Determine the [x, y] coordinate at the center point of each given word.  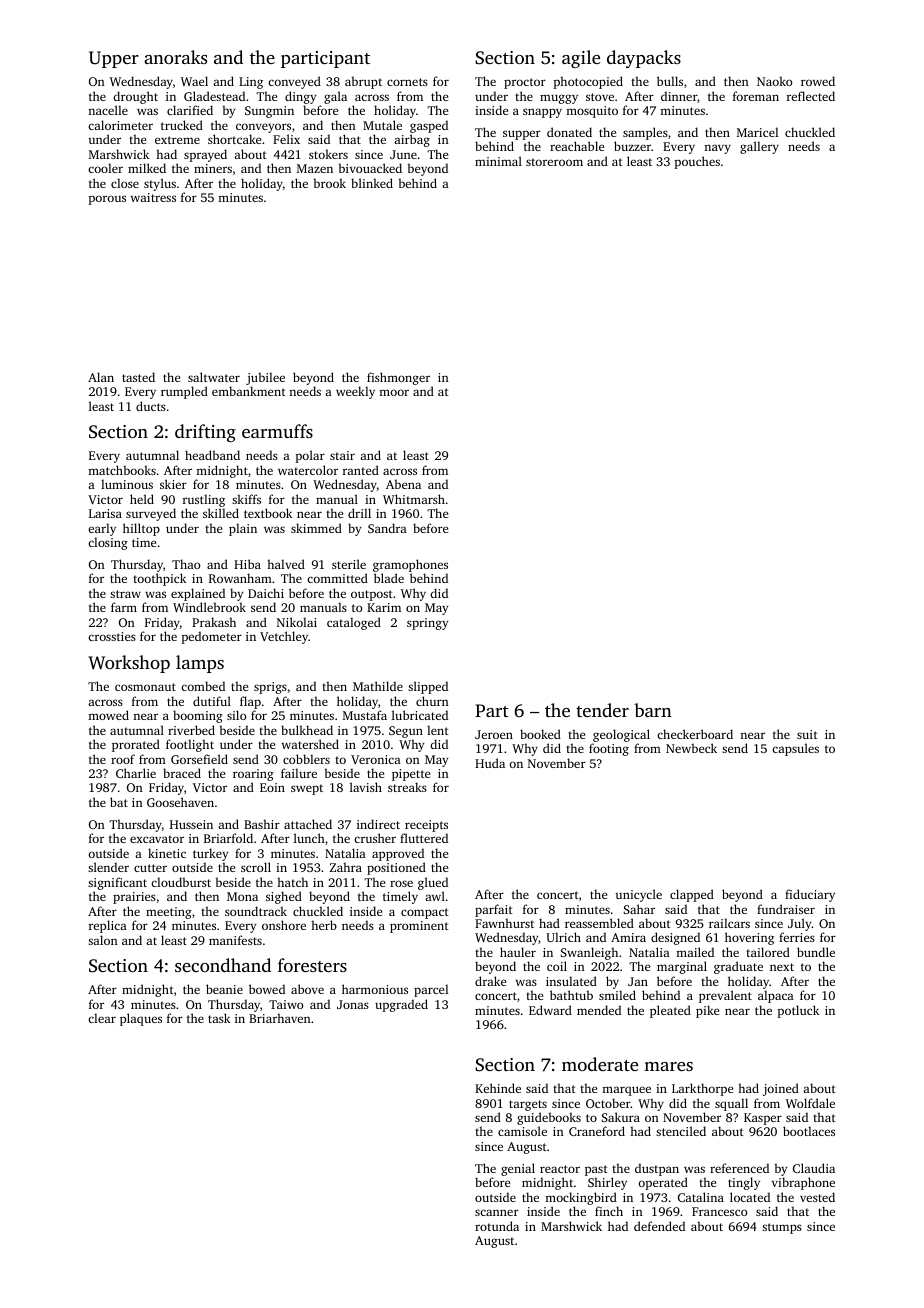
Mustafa [365, 715]
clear [102, 1018]
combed [203, 686]
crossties [112, 636]
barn [653, 710]
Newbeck [691, 748]
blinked [372, 183]
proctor [525, 83]
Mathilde [378, 686]
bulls [670, 81]
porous [107, 200]
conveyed [294, 82]
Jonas [353, 1004]
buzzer [632, 146]
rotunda [497, 1226]
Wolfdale [810, 1103]
